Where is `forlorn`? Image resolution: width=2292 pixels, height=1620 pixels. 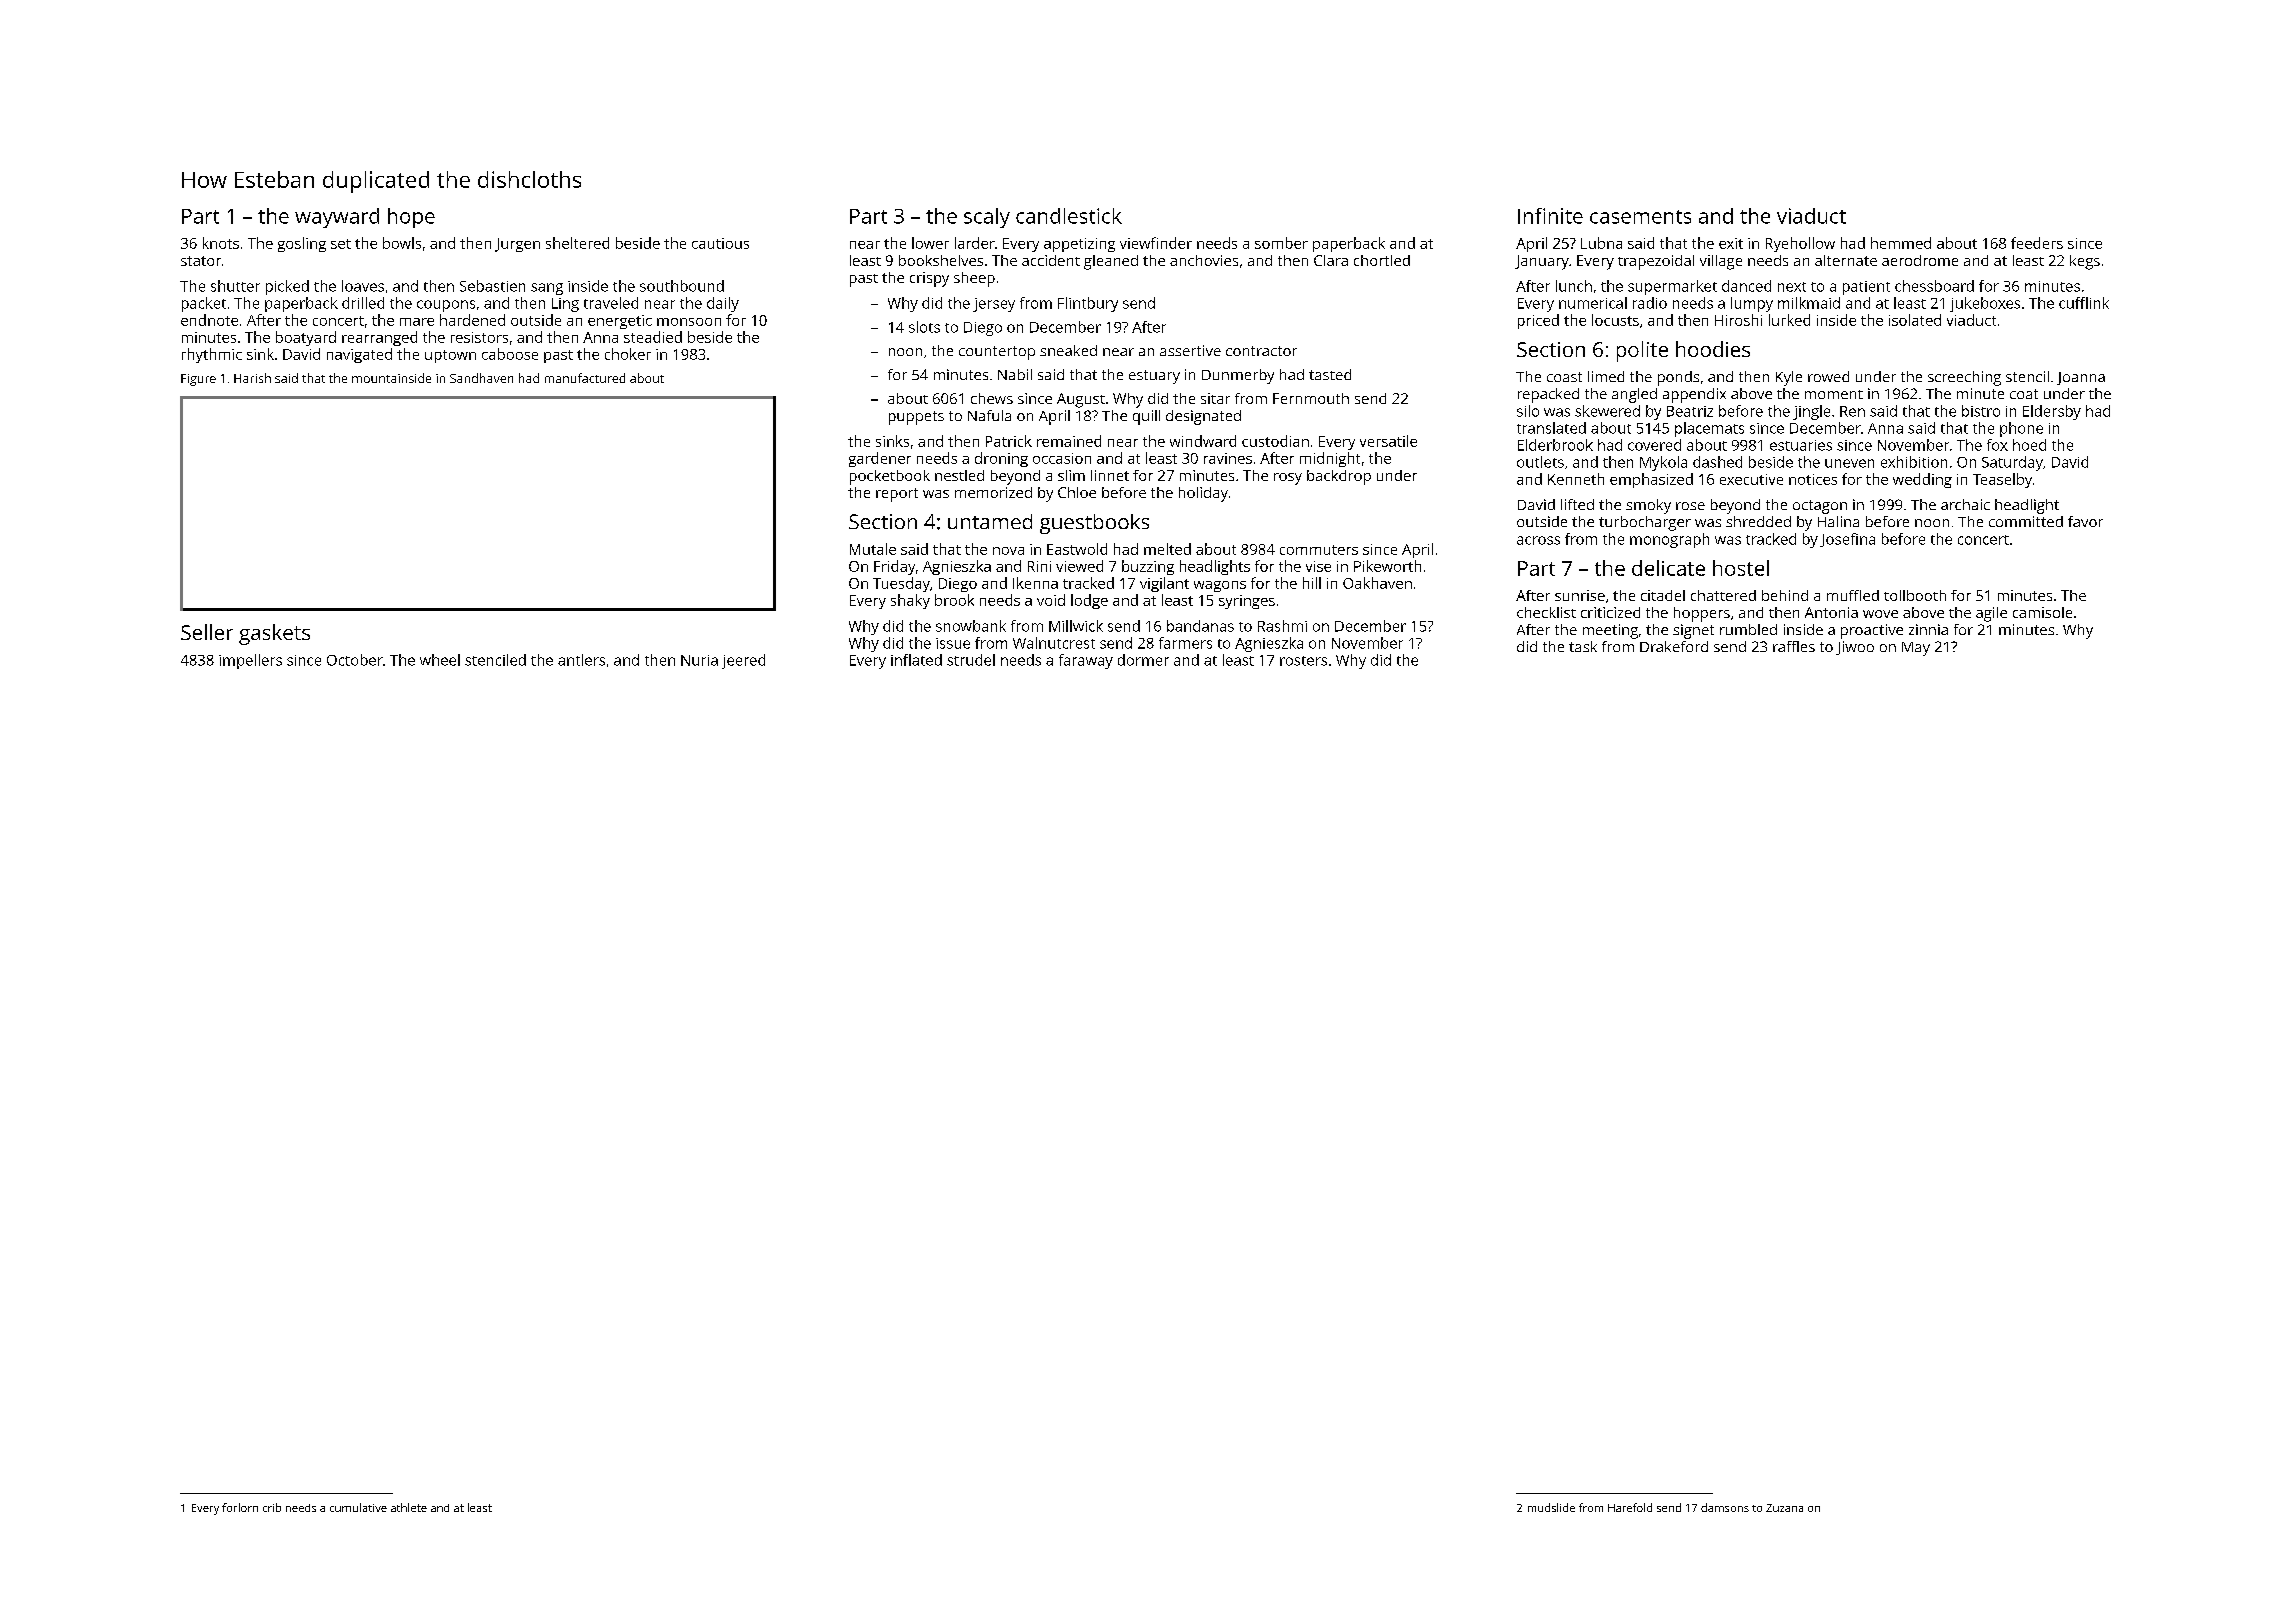 forlorn is located at coordinates (240, 1507).
